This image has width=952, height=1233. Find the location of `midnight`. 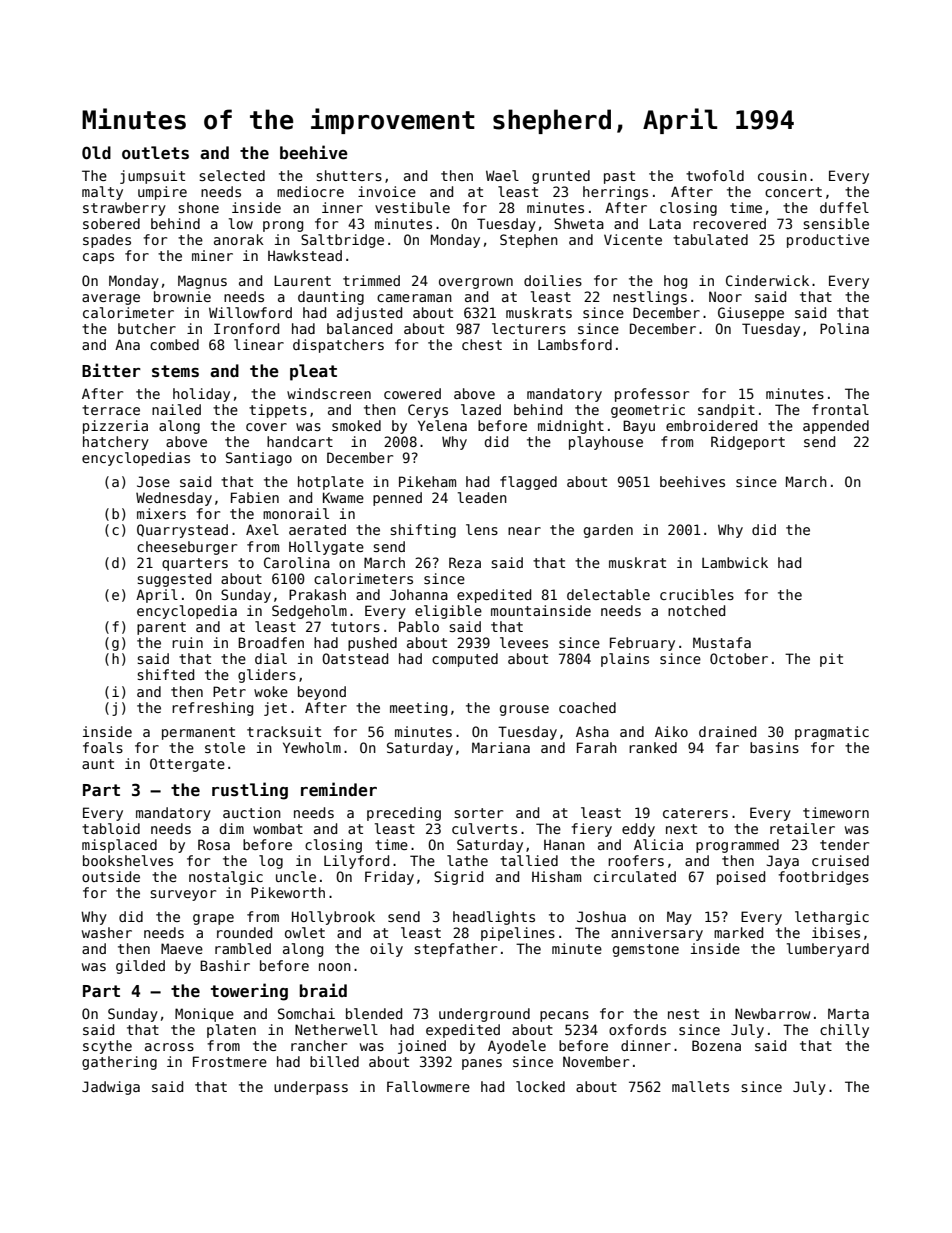

midnight is located at coordinates (571, 427).
